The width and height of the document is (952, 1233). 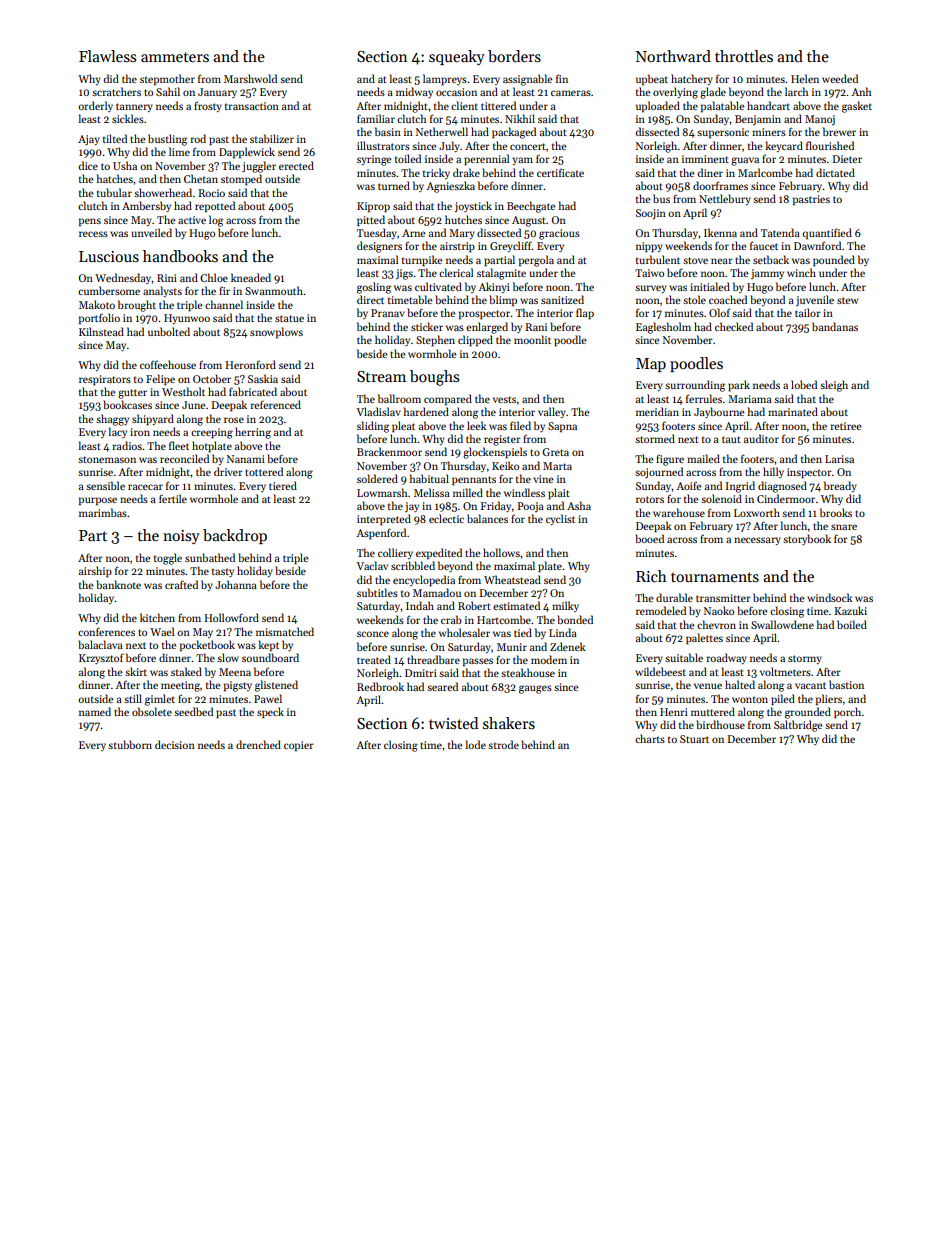 What do you see at coordinates (270, 713) in the document?
I see `speck` at bounding box center [270, 713].
